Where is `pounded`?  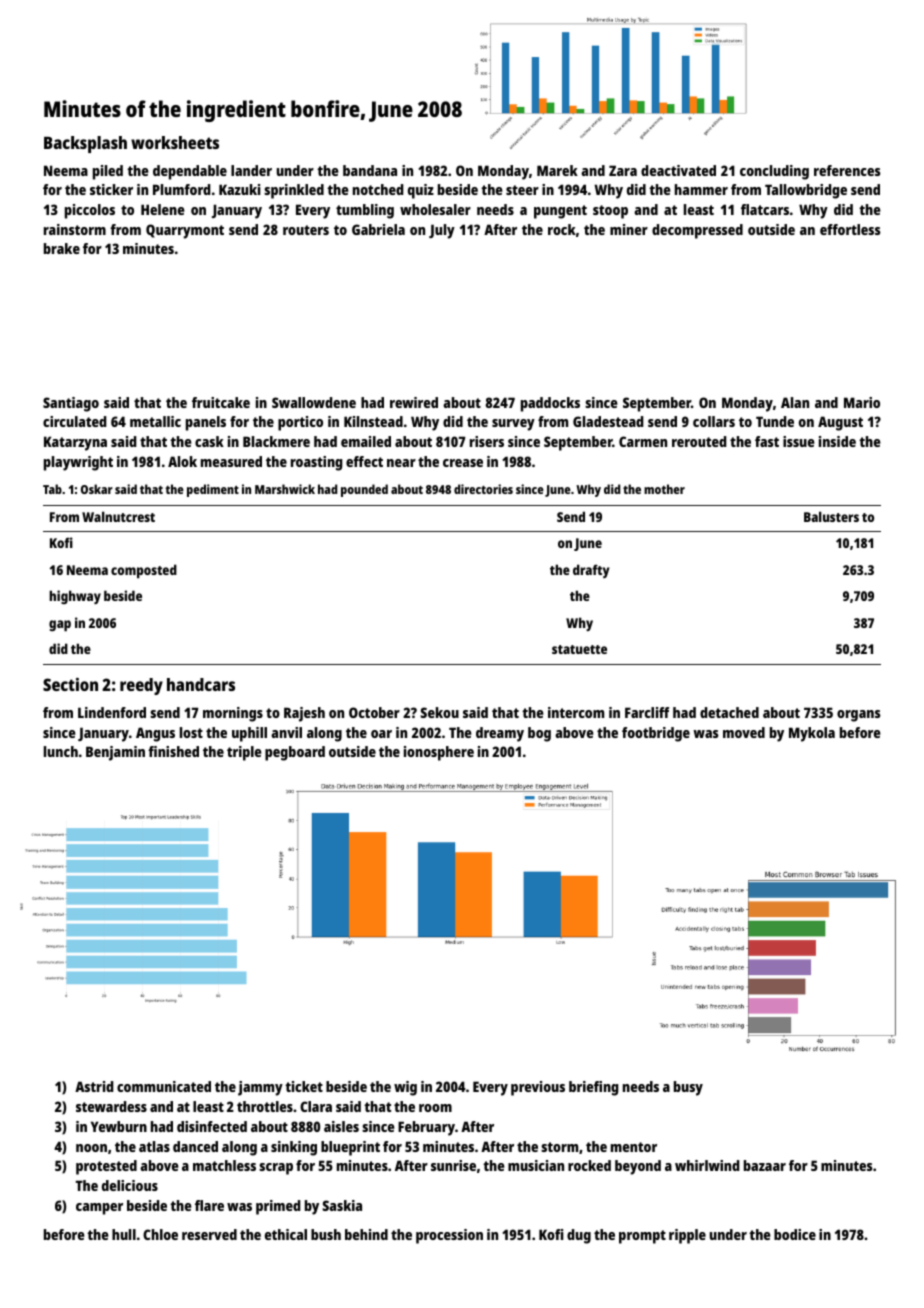 pounded is located at coordinates (364, 490).
